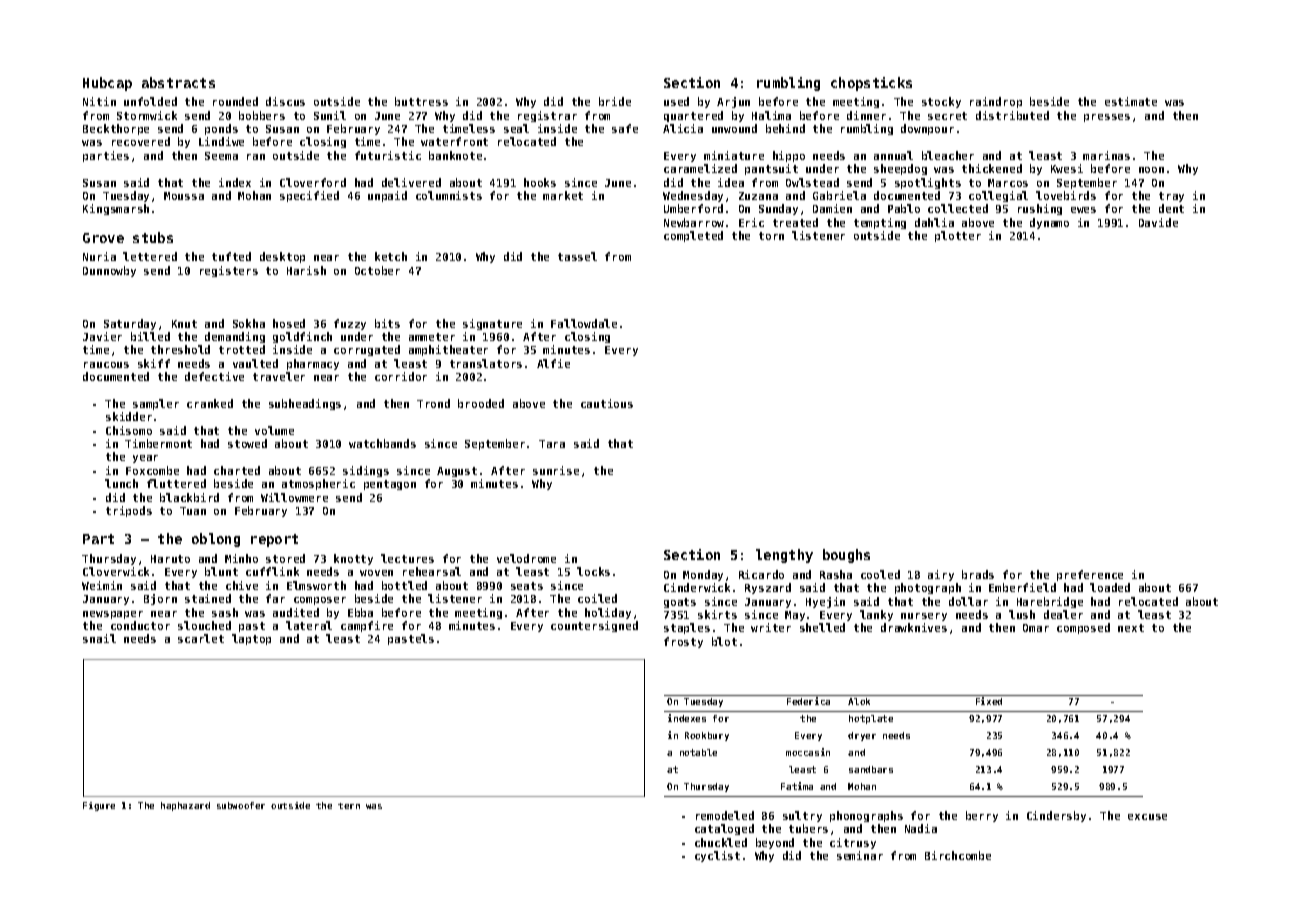 Image resolution: width=1308 pixels, height=924 pixels. What do you see at coordinates (121, 483) in the screenshot?
I see `lunch` at bounding box center [121, 483].
